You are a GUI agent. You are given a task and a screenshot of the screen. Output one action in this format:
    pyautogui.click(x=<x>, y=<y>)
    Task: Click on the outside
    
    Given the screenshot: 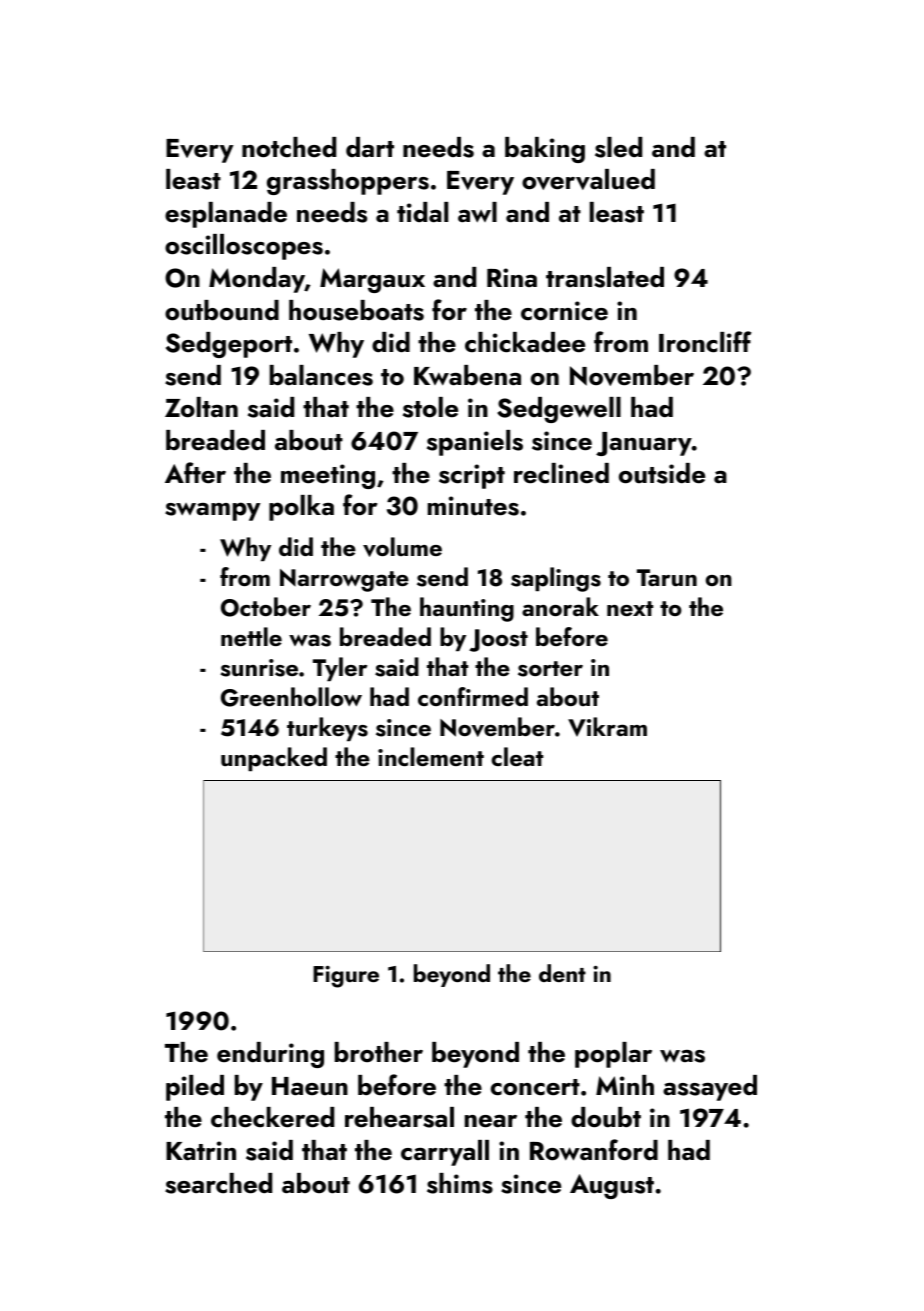 What is the action you would take?
    pyautogui.click(x=662, y=473)
